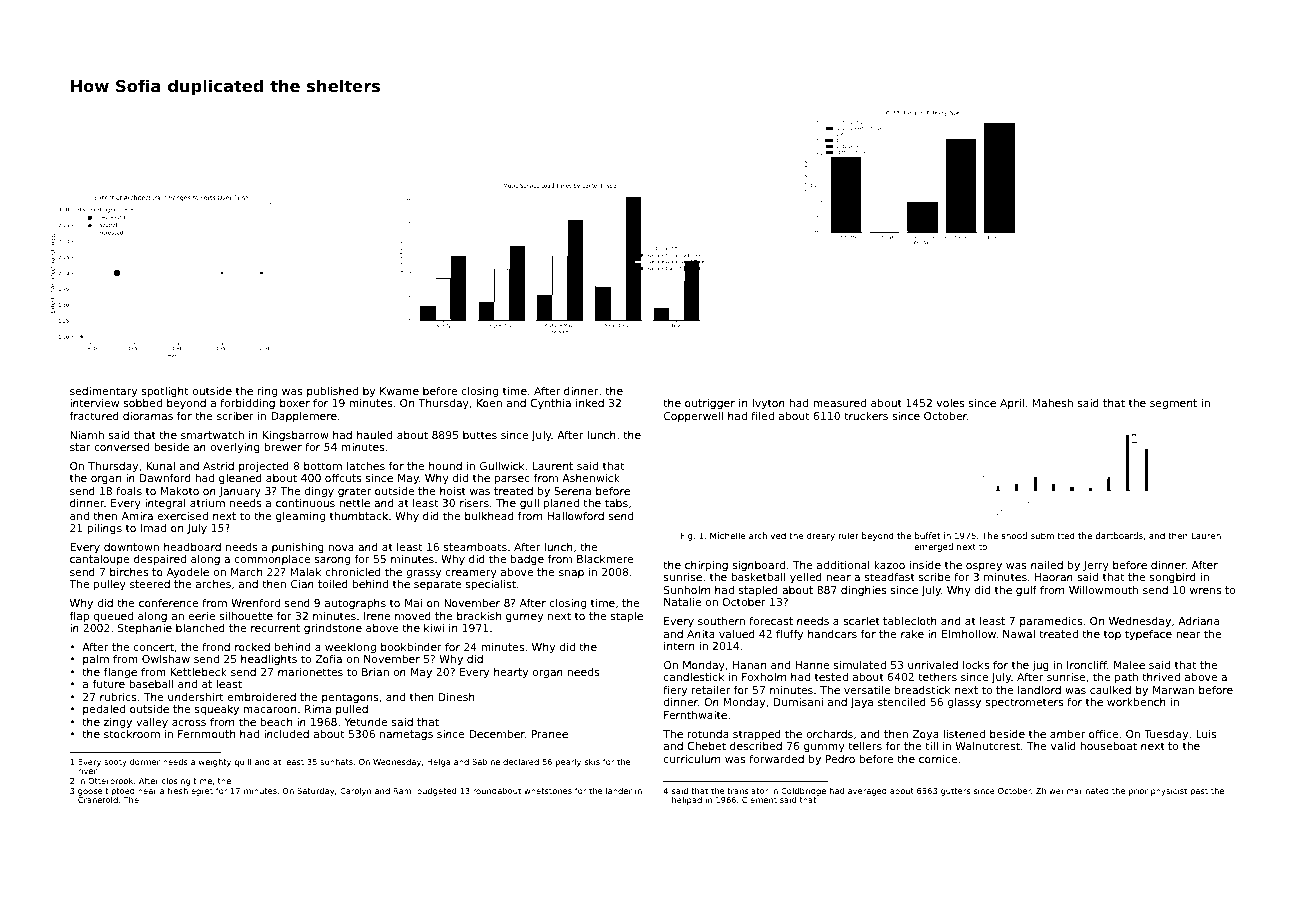  Describe the element at coordinates (355, 791) in the page. I see `Carolyn` at that location.
